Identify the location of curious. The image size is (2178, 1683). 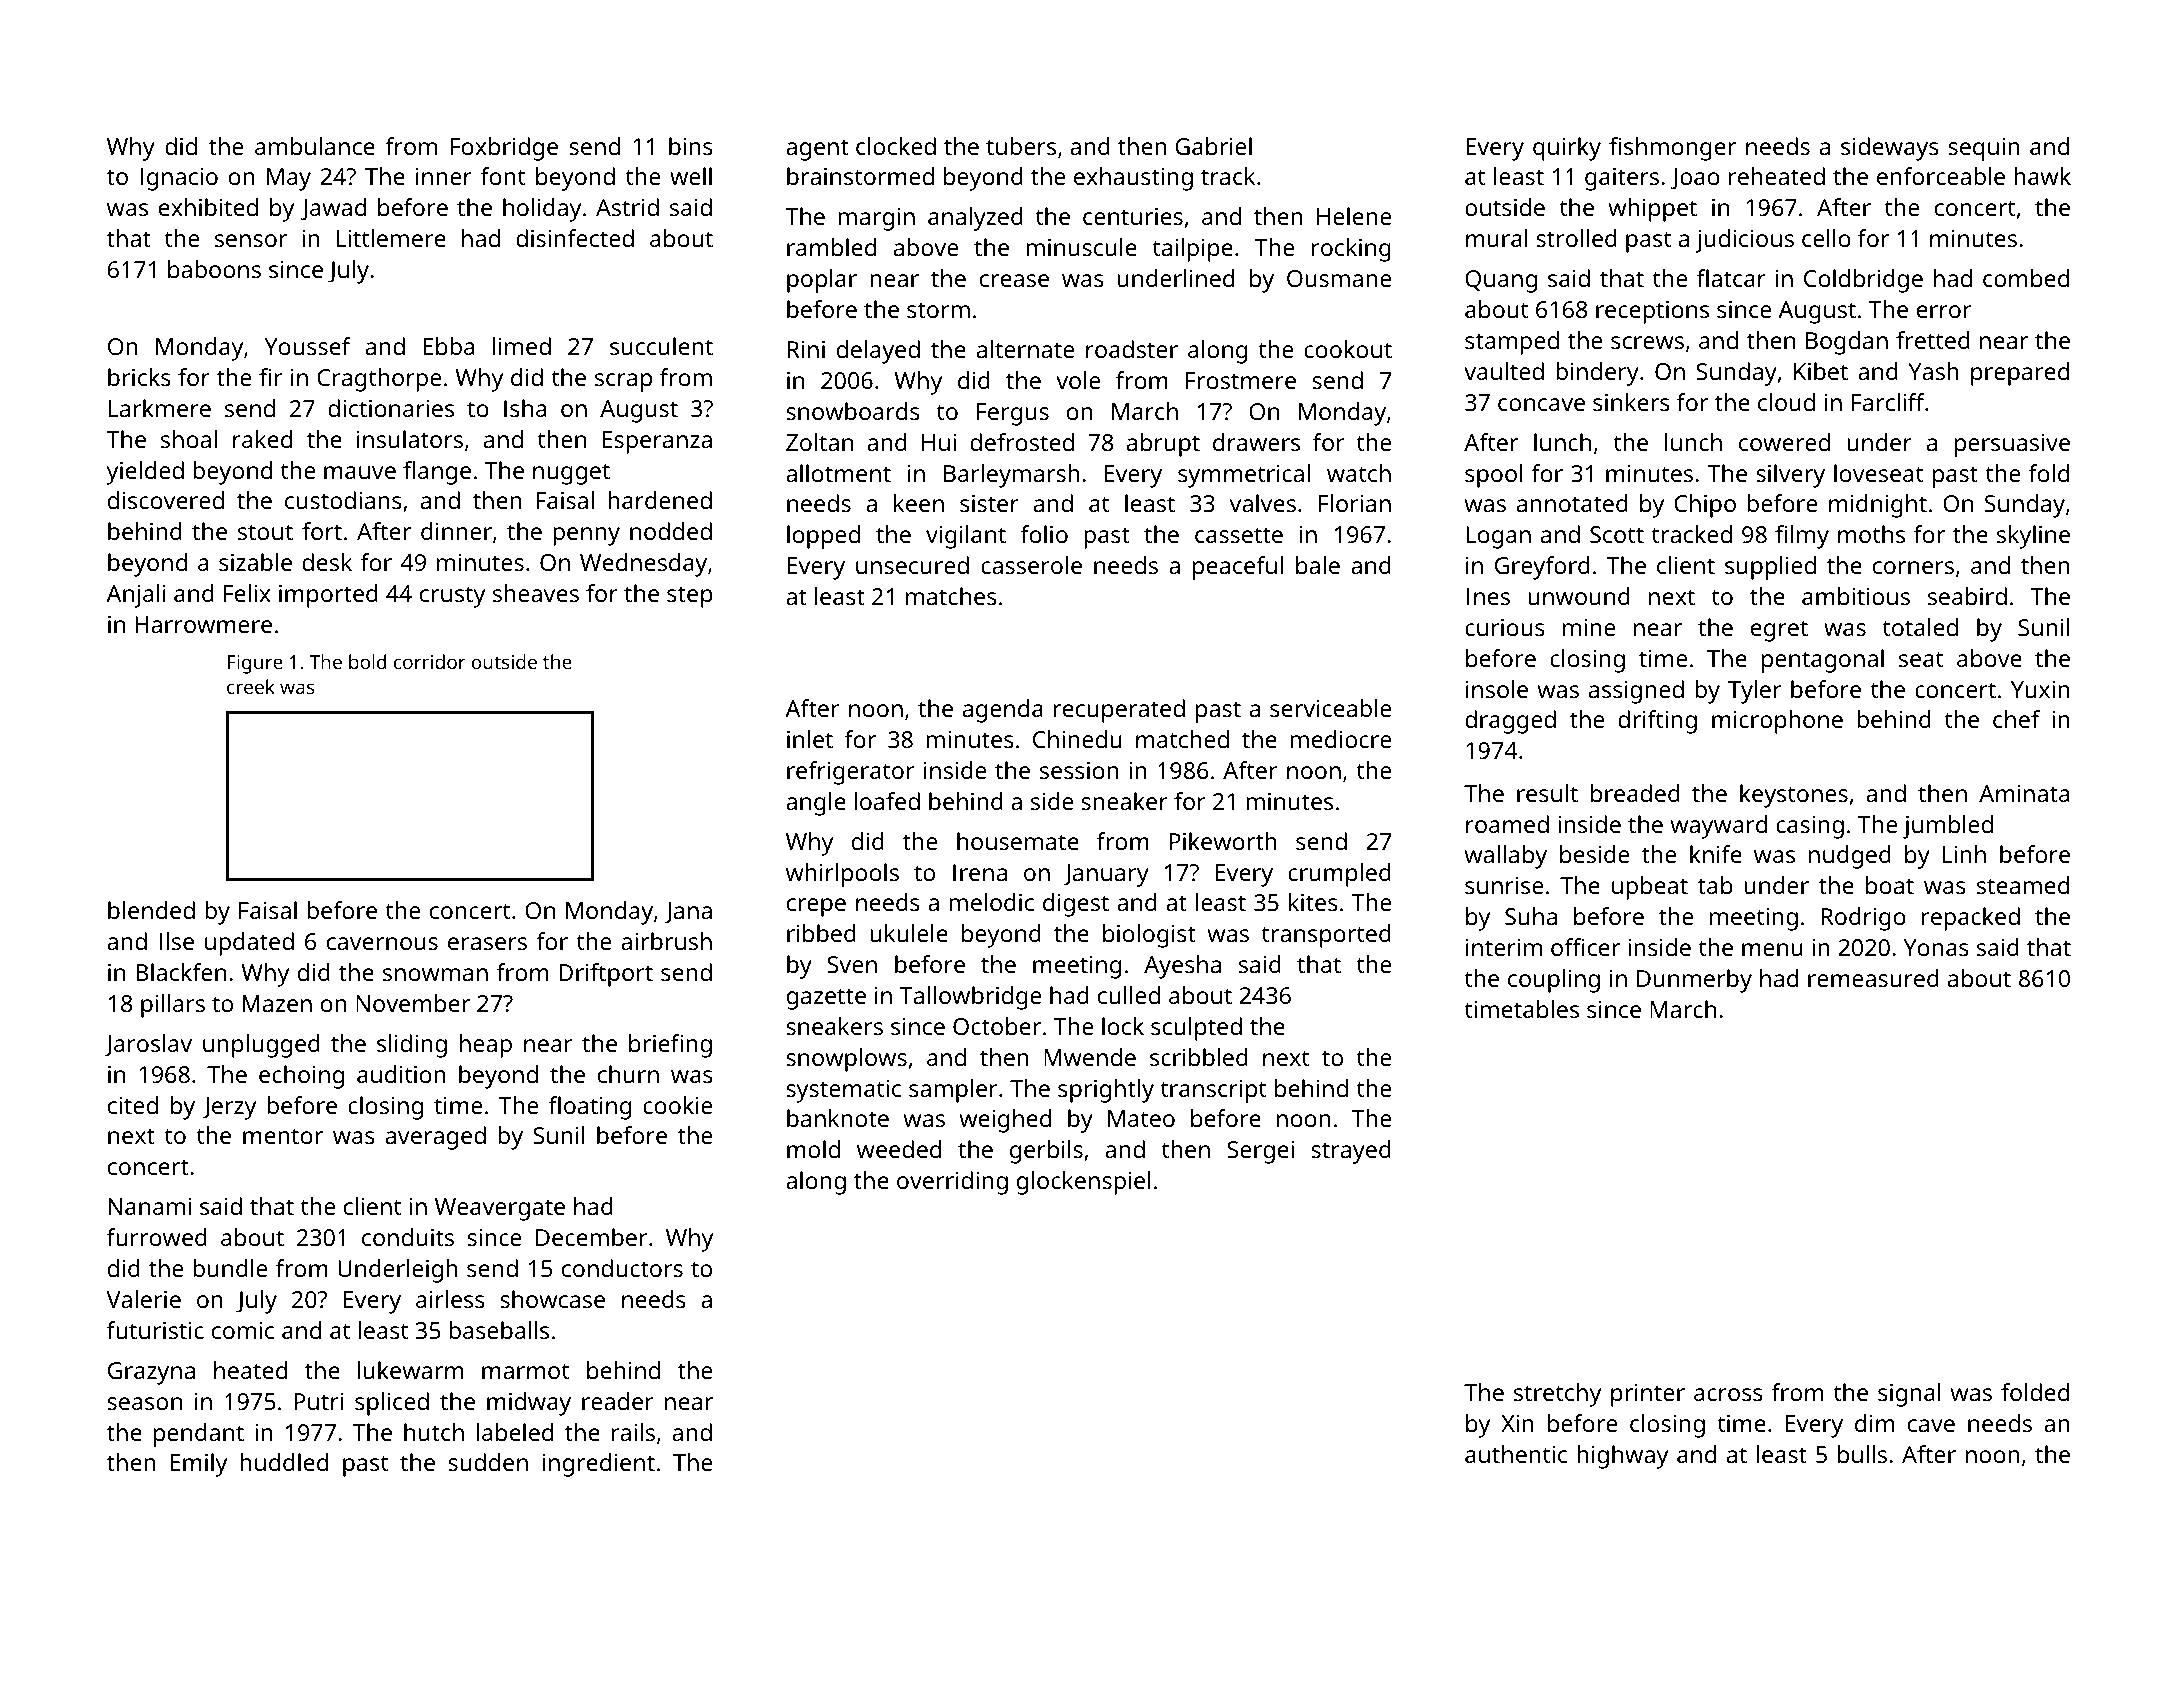
(1505, 627).
